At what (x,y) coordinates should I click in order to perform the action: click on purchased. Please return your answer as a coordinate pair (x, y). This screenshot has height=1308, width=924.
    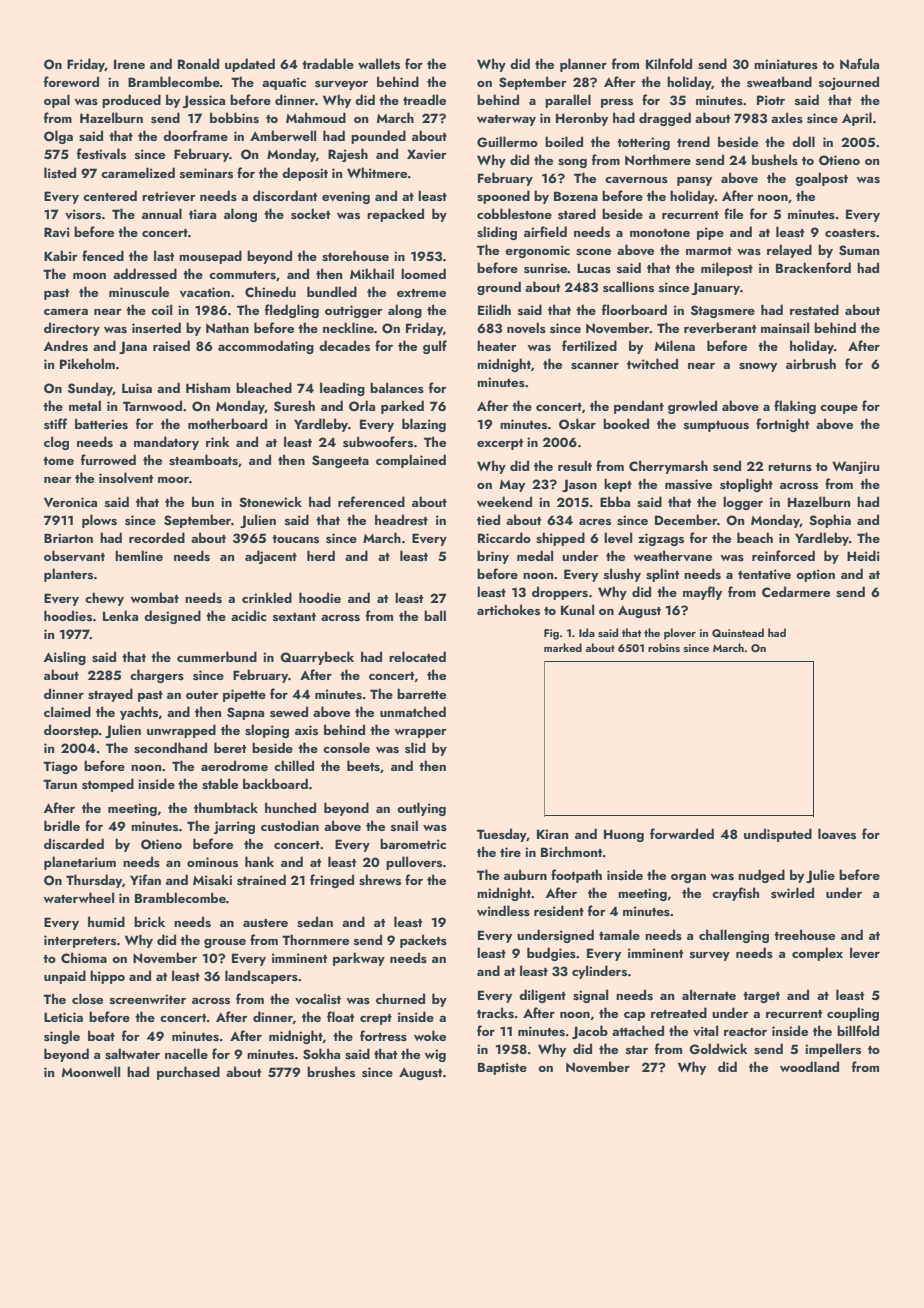
    Looking at the image, I should click on (188, 1073).
